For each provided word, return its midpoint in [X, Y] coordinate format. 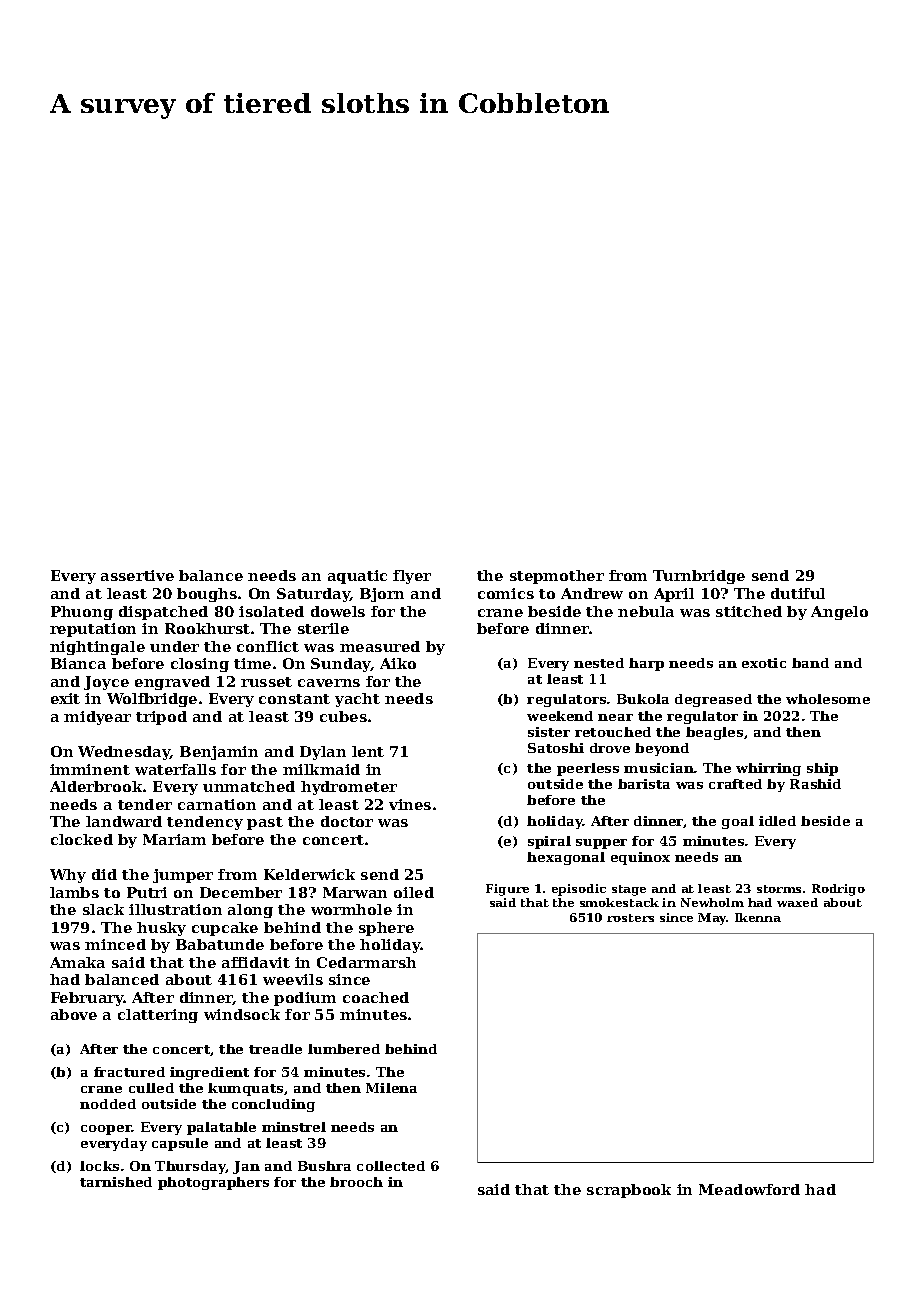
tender [145, 804]
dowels [338, 611]
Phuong [82, 613]
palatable [221, 1128]
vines [410, 804]
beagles [714, 733]
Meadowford [749, 1189]
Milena [391, 1088]
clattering [158, 1016]
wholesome [828, 699]
